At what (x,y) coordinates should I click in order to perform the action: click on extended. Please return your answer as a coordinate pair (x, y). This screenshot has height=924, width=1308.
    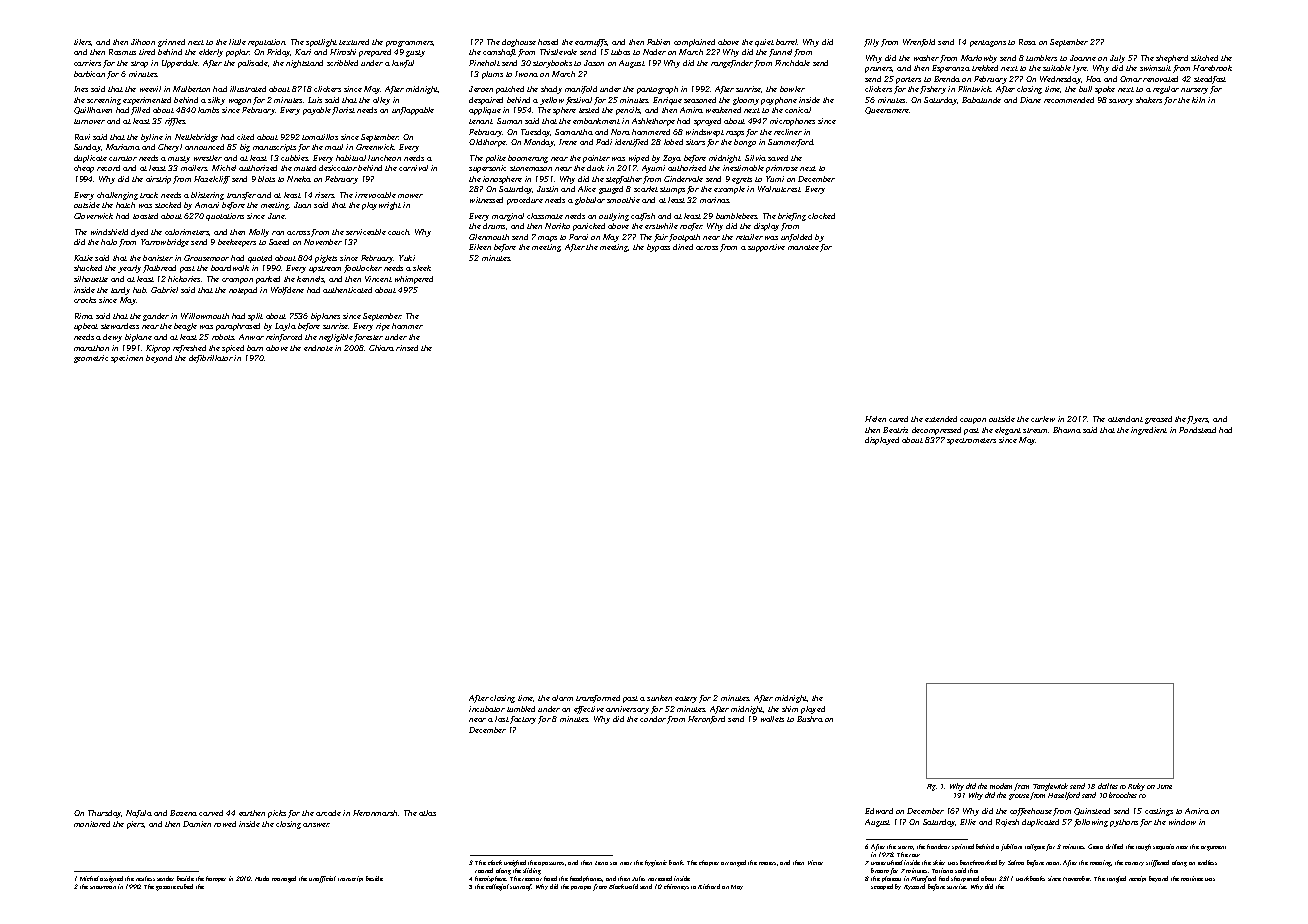
    Looking at the image, I should click on (941, 419).
